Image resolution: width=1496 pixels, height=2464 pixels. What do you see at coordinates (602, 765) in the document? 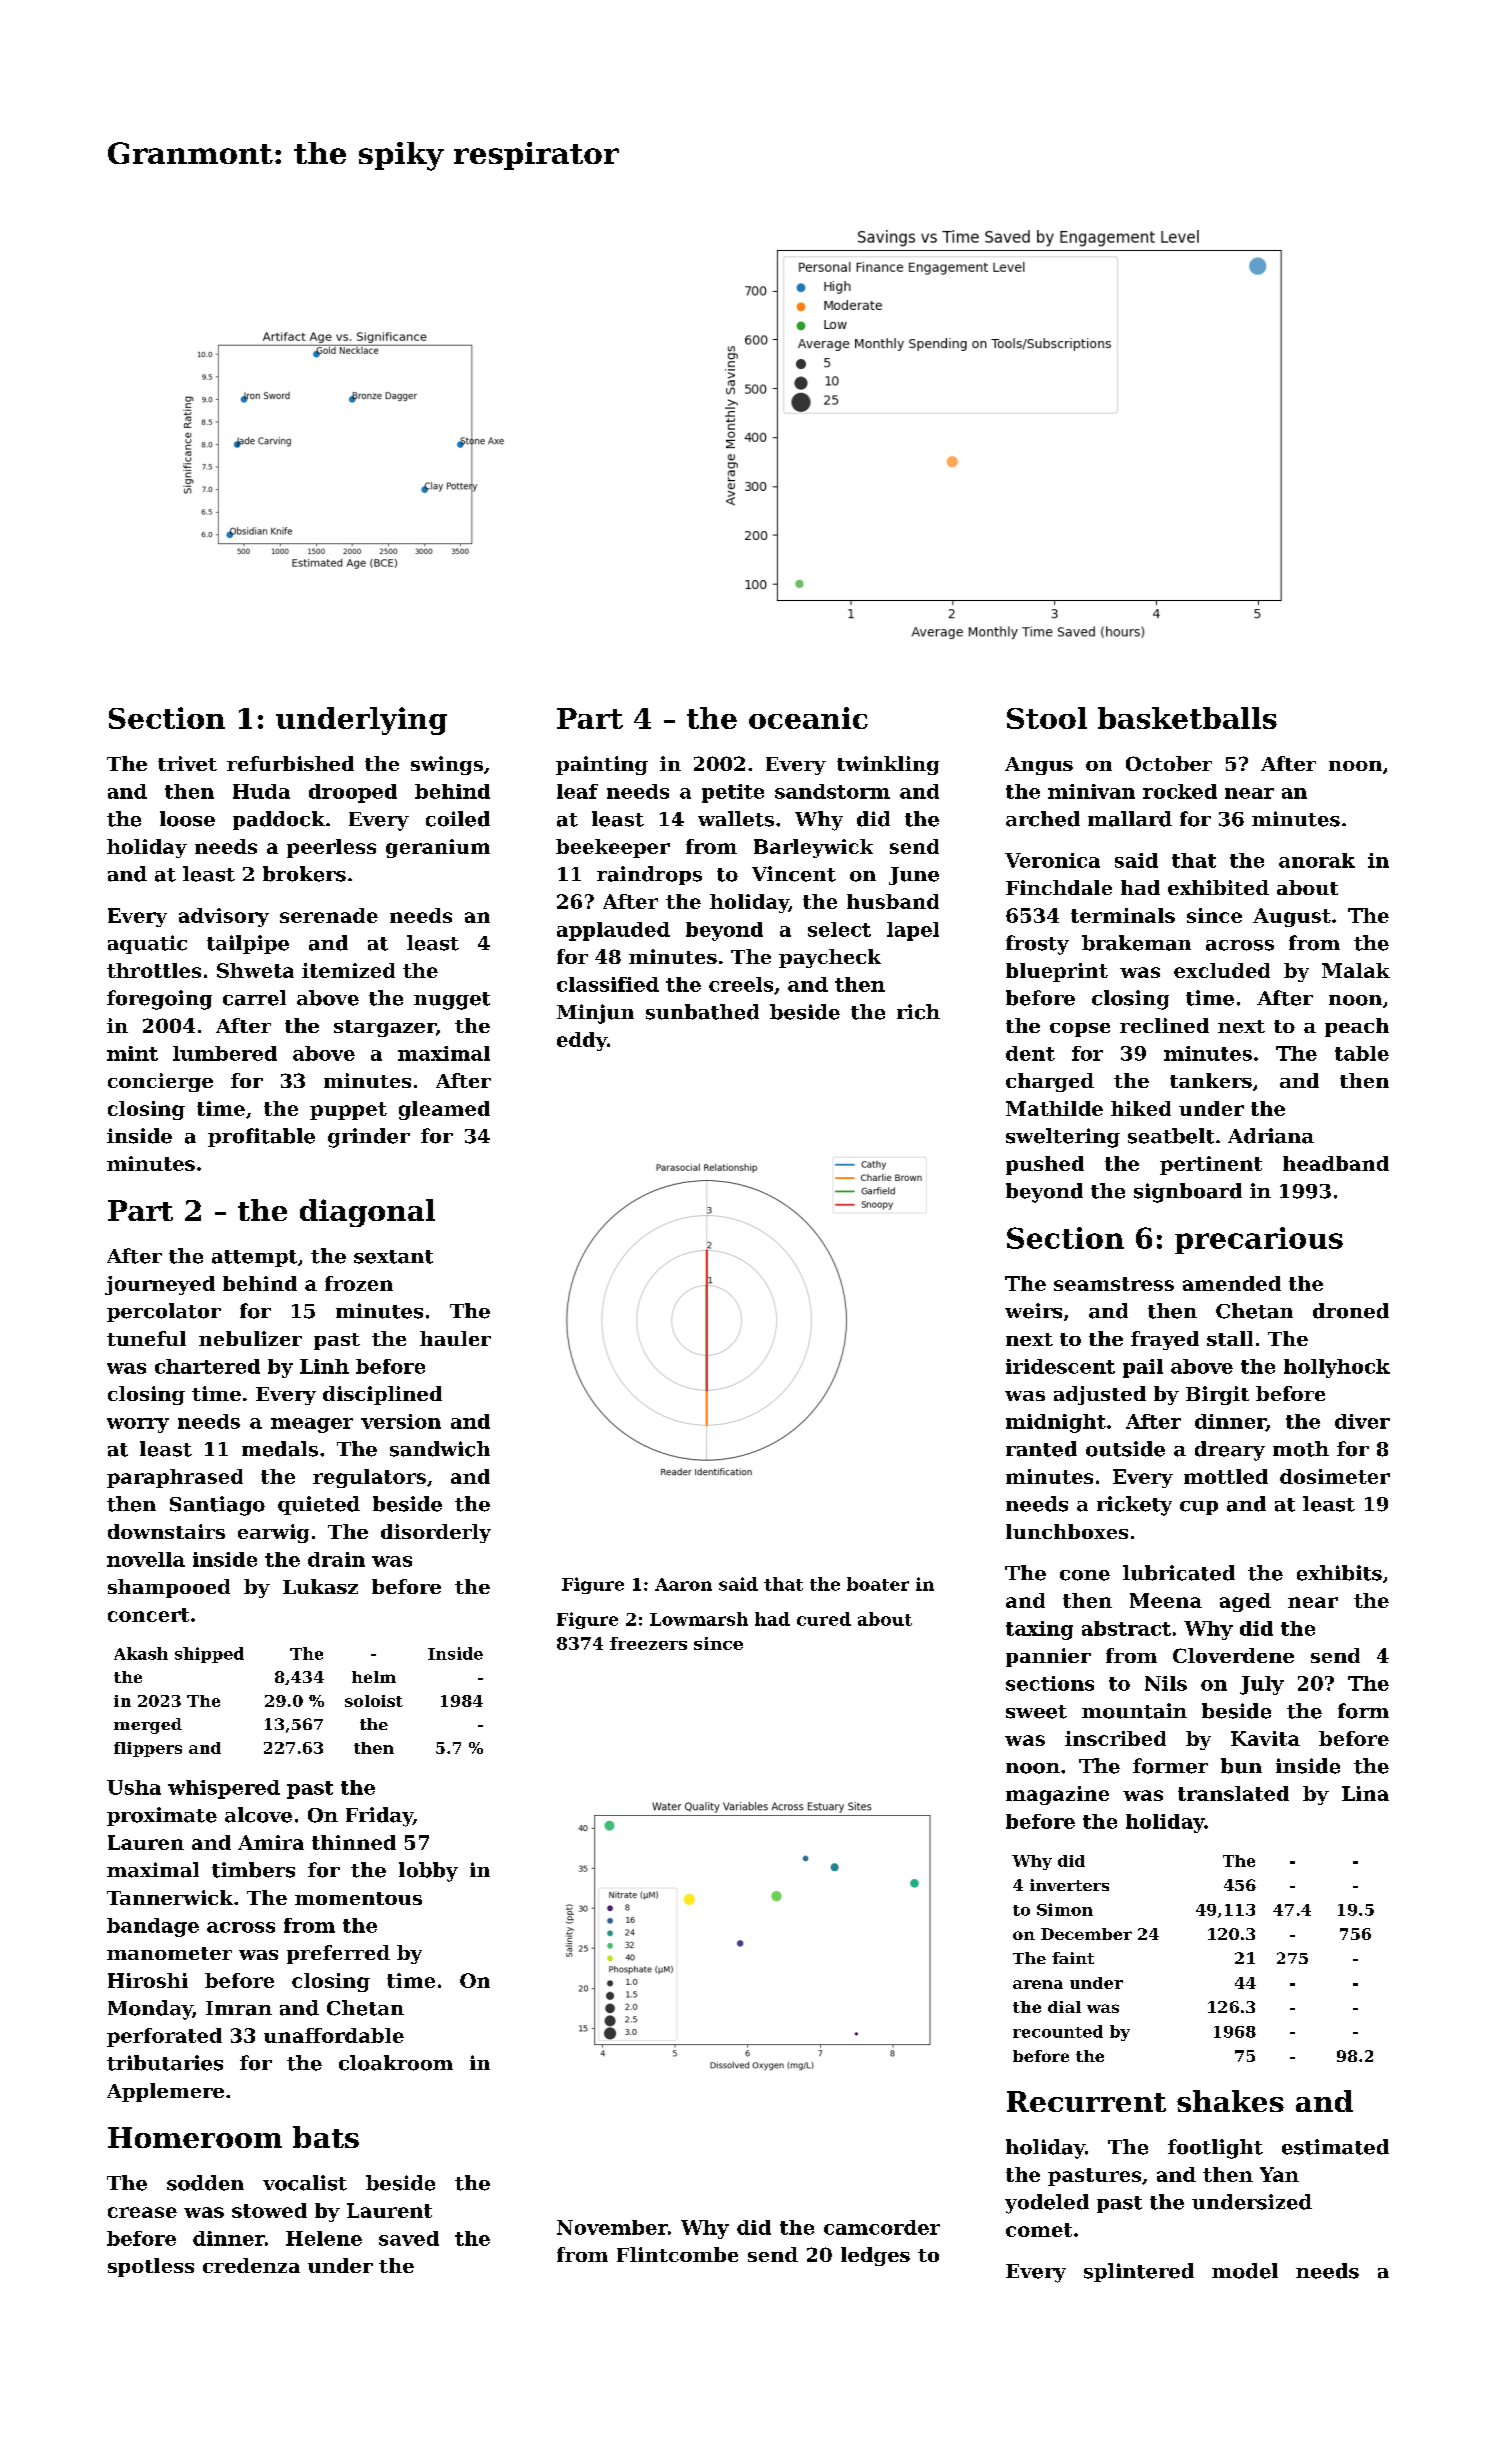
I see `painting` at bounding box center [602, 765].
